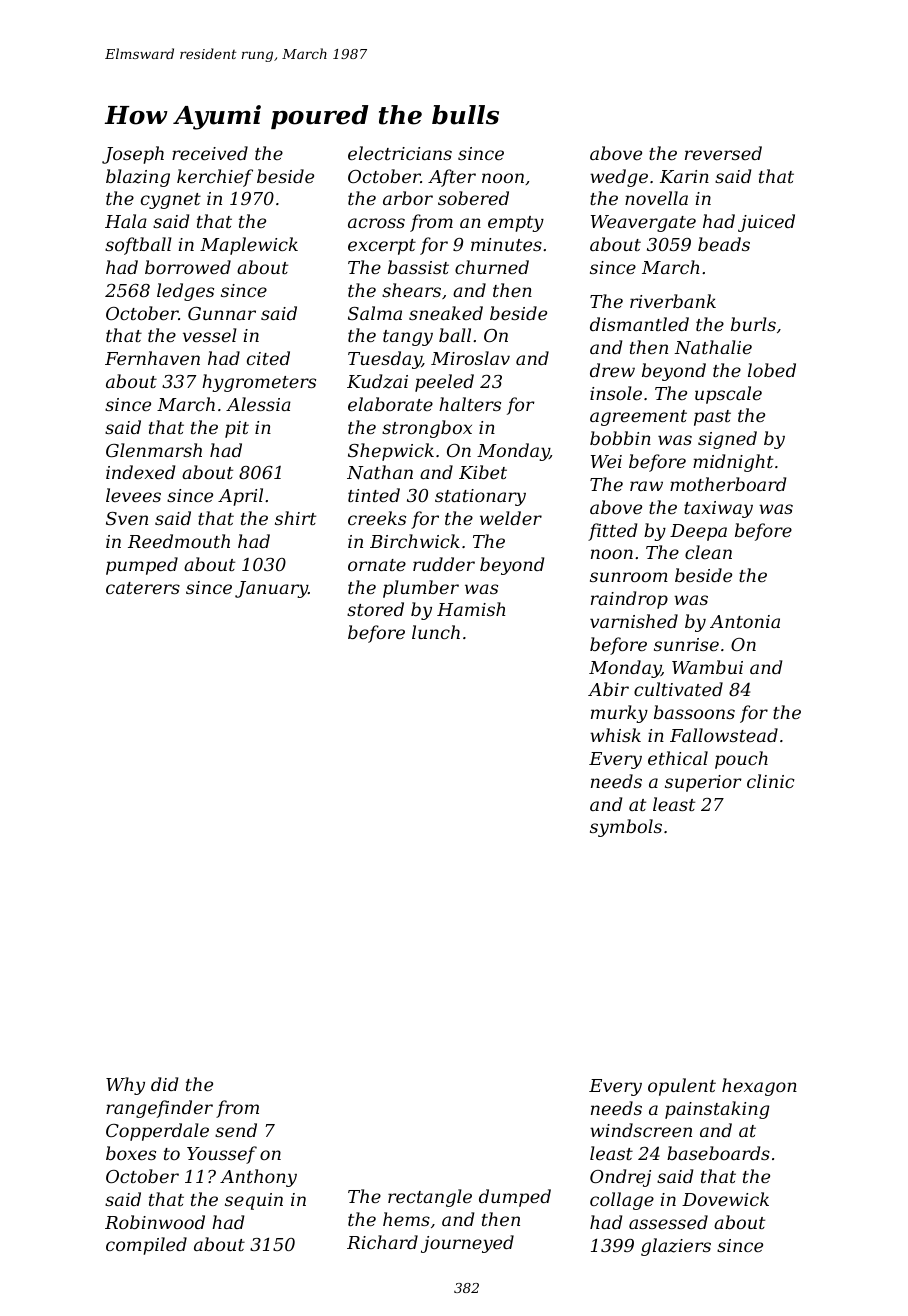  What do you see at coordinates (771, 781) in the page?
I see `clinic` at bounding box center [771, 781].
